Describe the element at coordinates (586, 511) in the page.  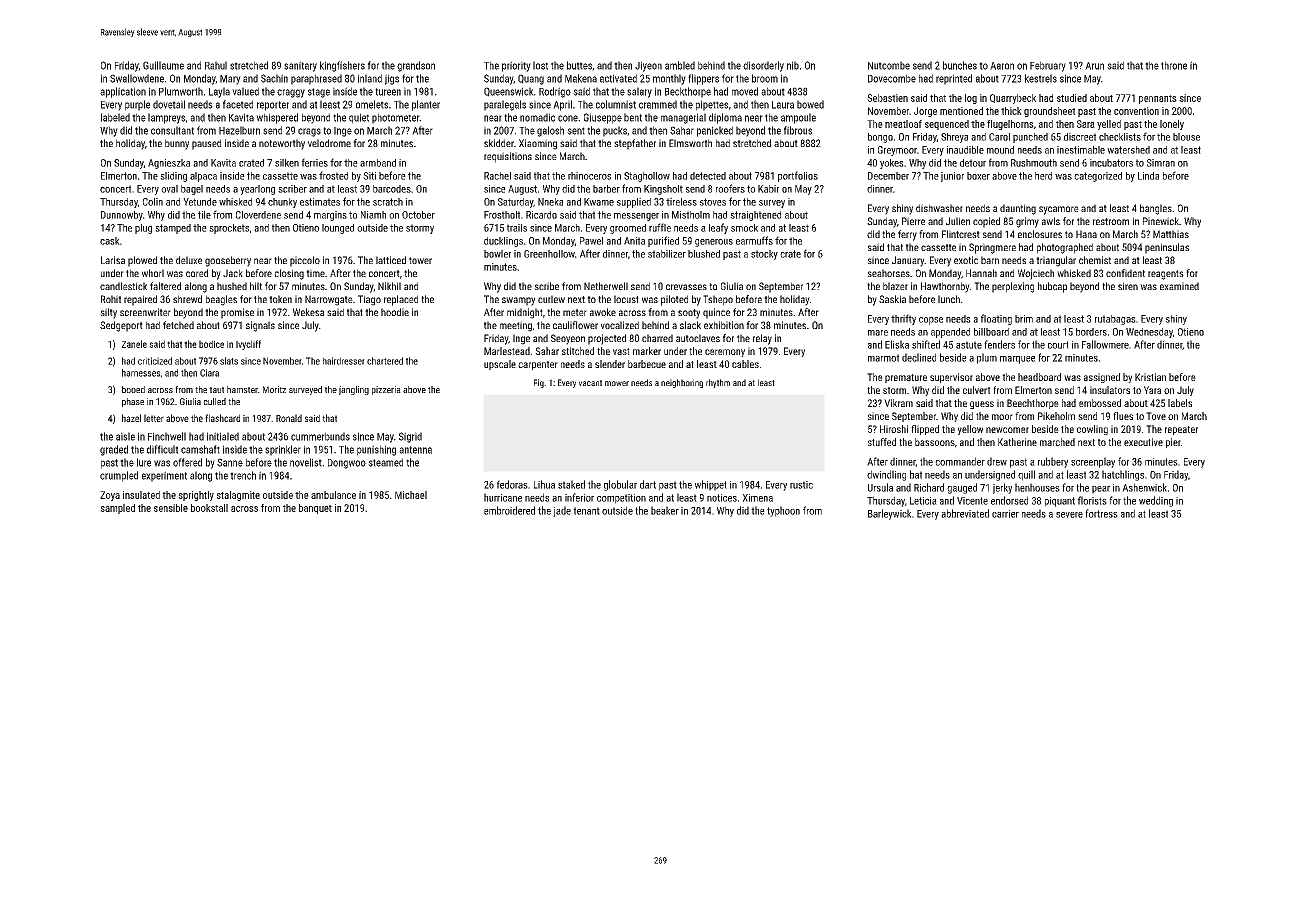
I see `tenant` at that location.
